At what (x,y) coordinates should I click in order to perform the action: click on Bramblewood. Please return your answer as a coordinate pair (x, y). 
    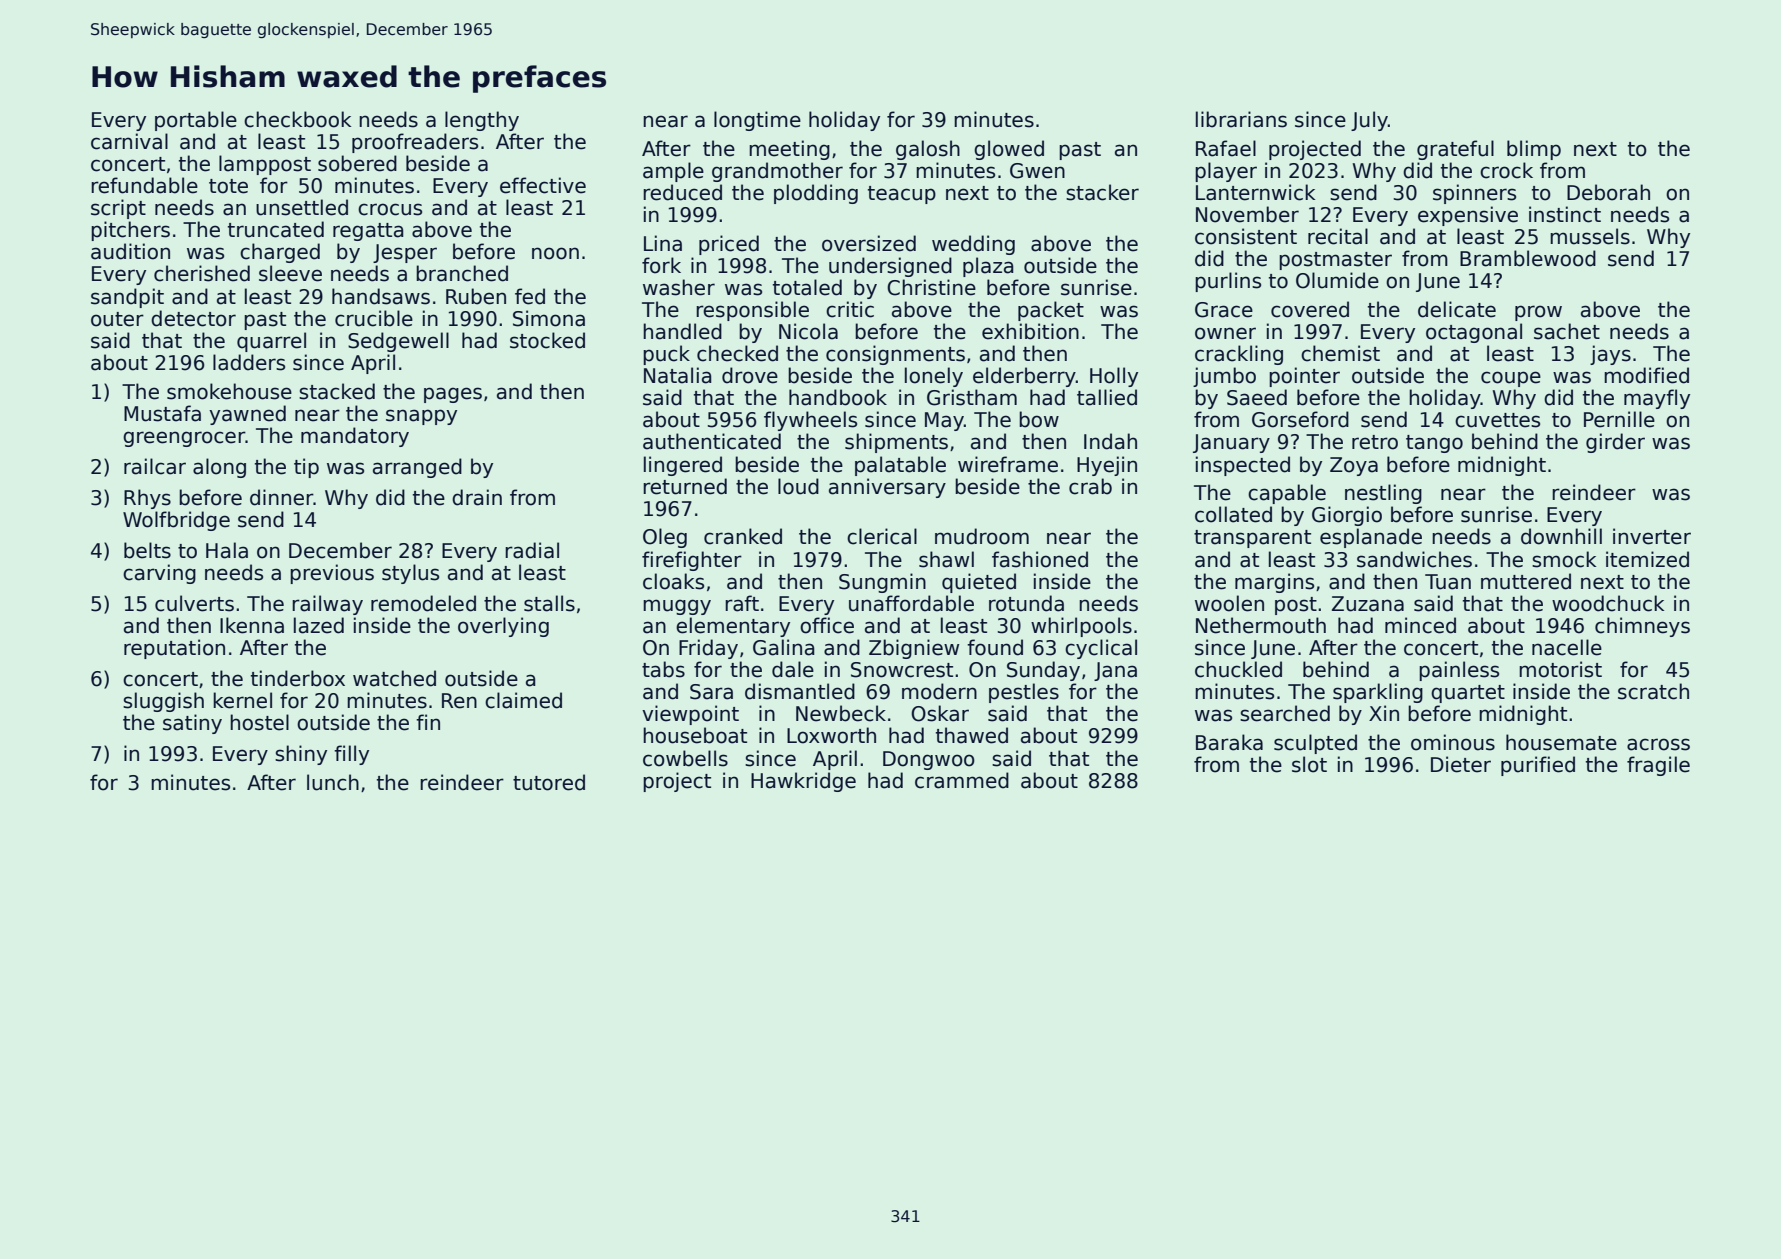
    Looking at the image, I should click on (1528, 258).
